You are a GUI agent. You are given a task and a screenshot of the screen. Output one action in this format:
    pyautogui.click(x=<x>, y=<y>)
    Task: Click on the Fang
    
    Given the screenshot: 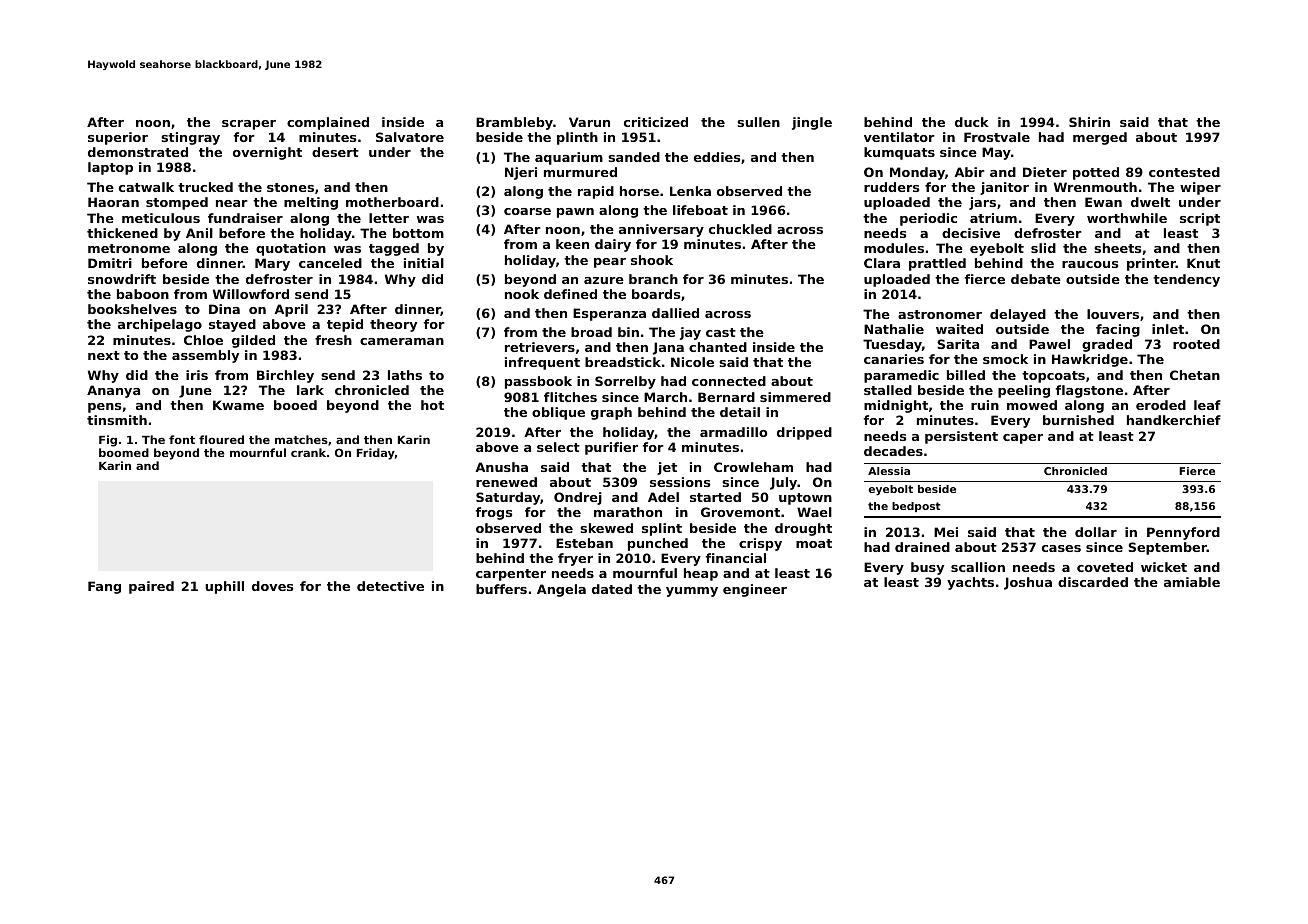 What is the action you would take?
    pyautogui.click(x=104, y=587)
